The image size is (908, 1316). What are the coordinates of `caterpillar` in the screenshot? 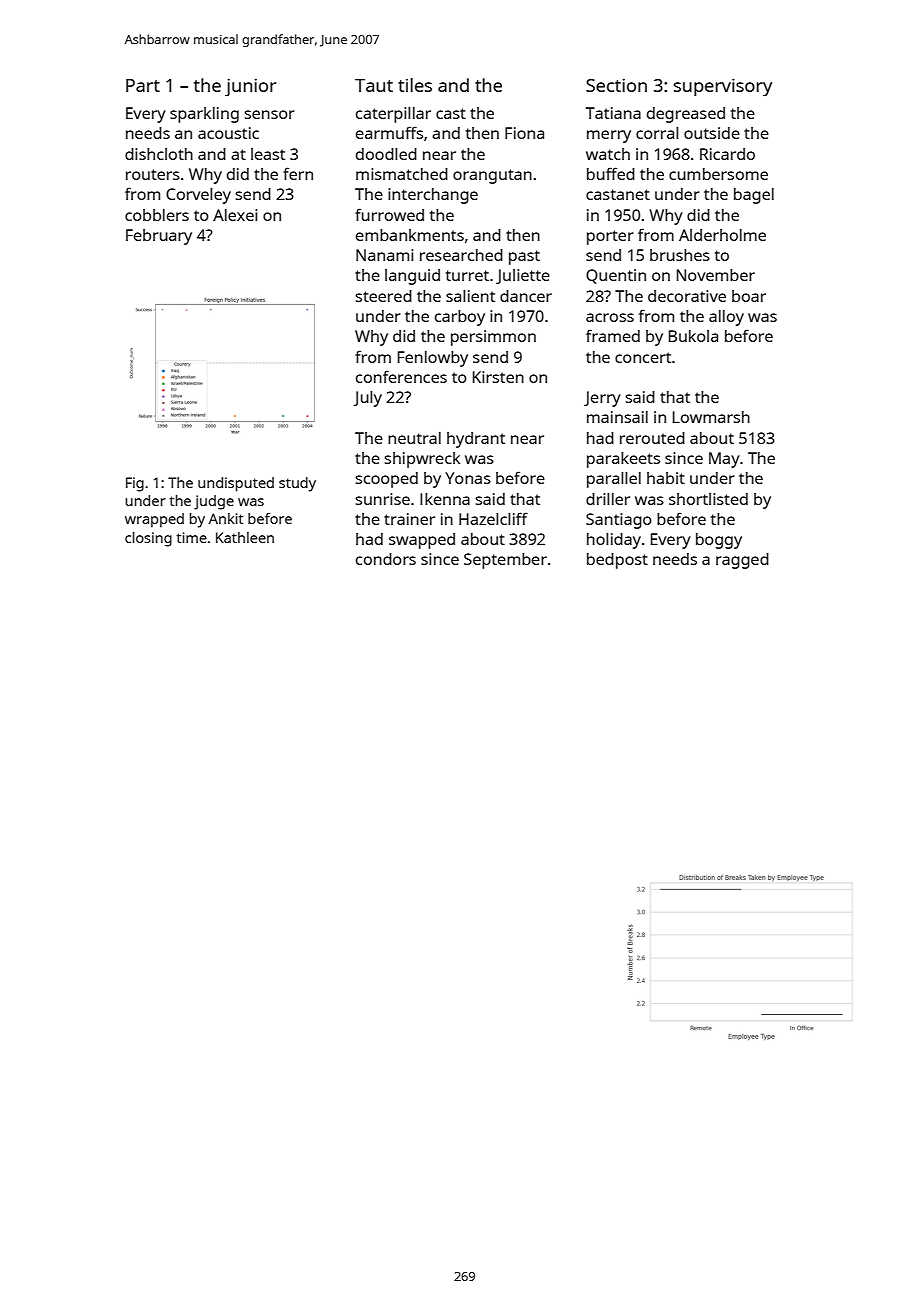 It's located at (393, 115).
